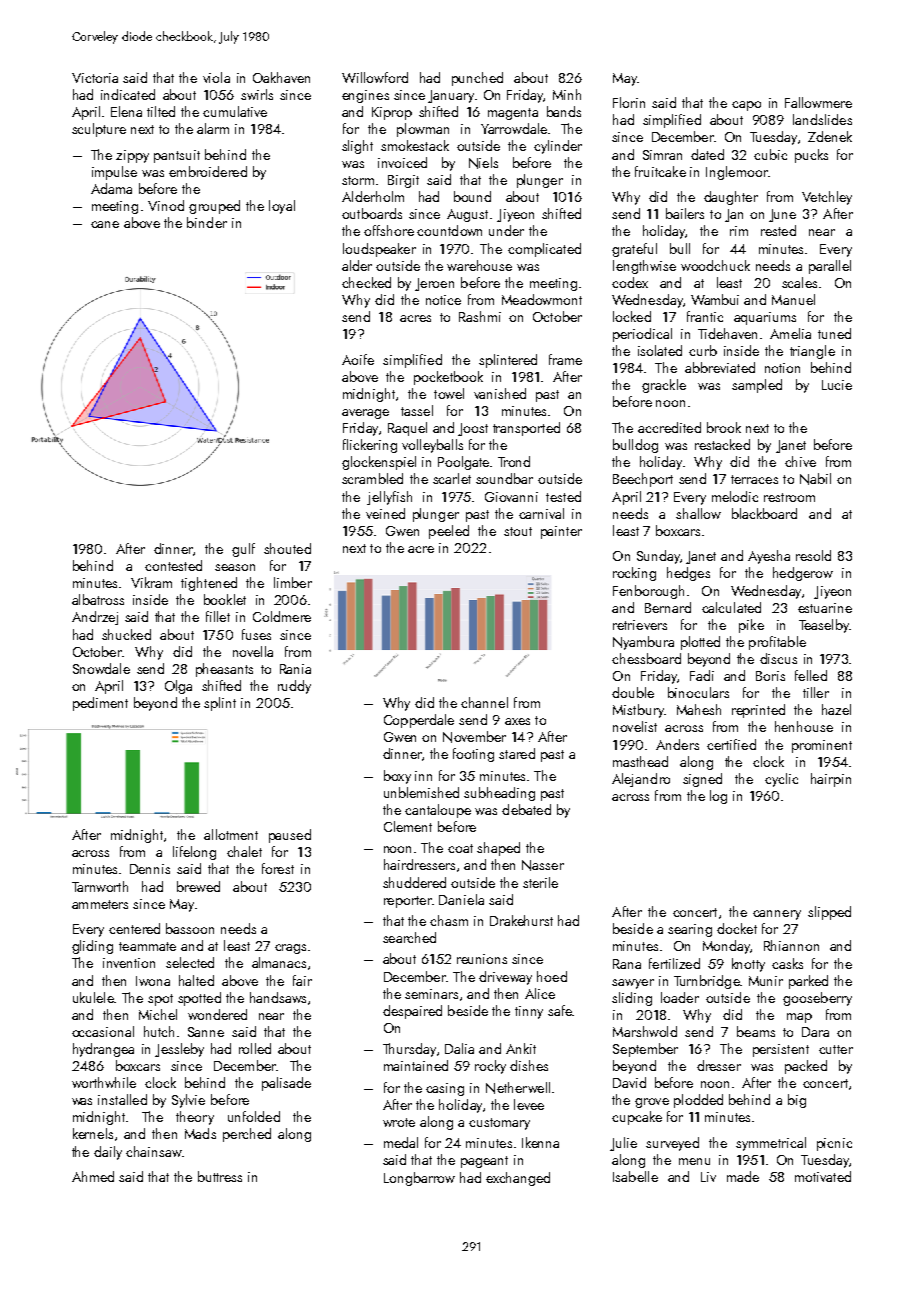  What do you see at coordinates (766, 981) in the screenshot?
I see `Munir` at bounding box center [766, 981].
